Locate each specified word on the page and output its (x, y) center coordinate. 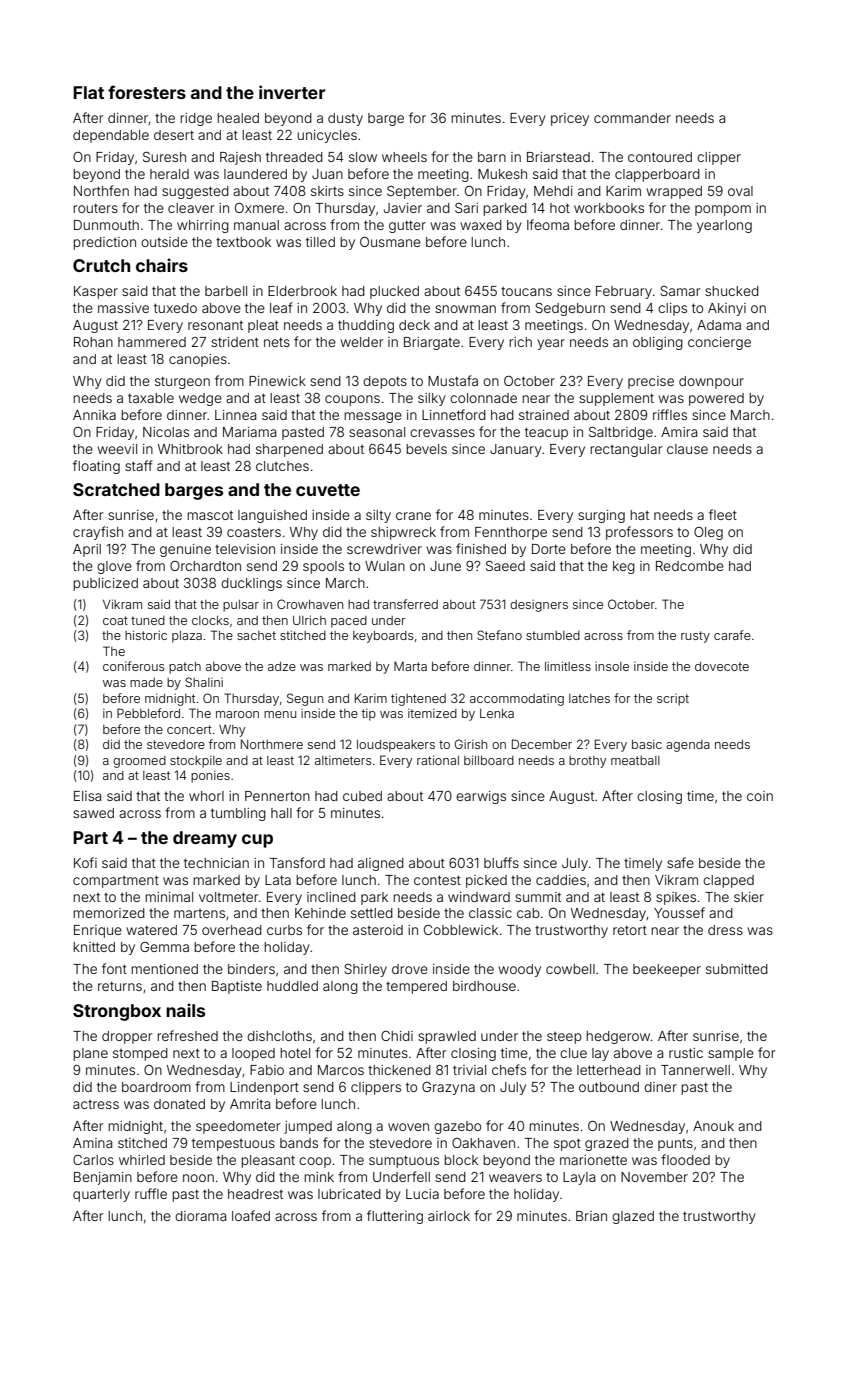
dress (725, 930)
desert (174, 135)
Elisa (87, 796)
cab (528, 913)
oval (740, 191)
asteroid (378, 930)
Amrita (250, 1104)
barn (492, 157)
